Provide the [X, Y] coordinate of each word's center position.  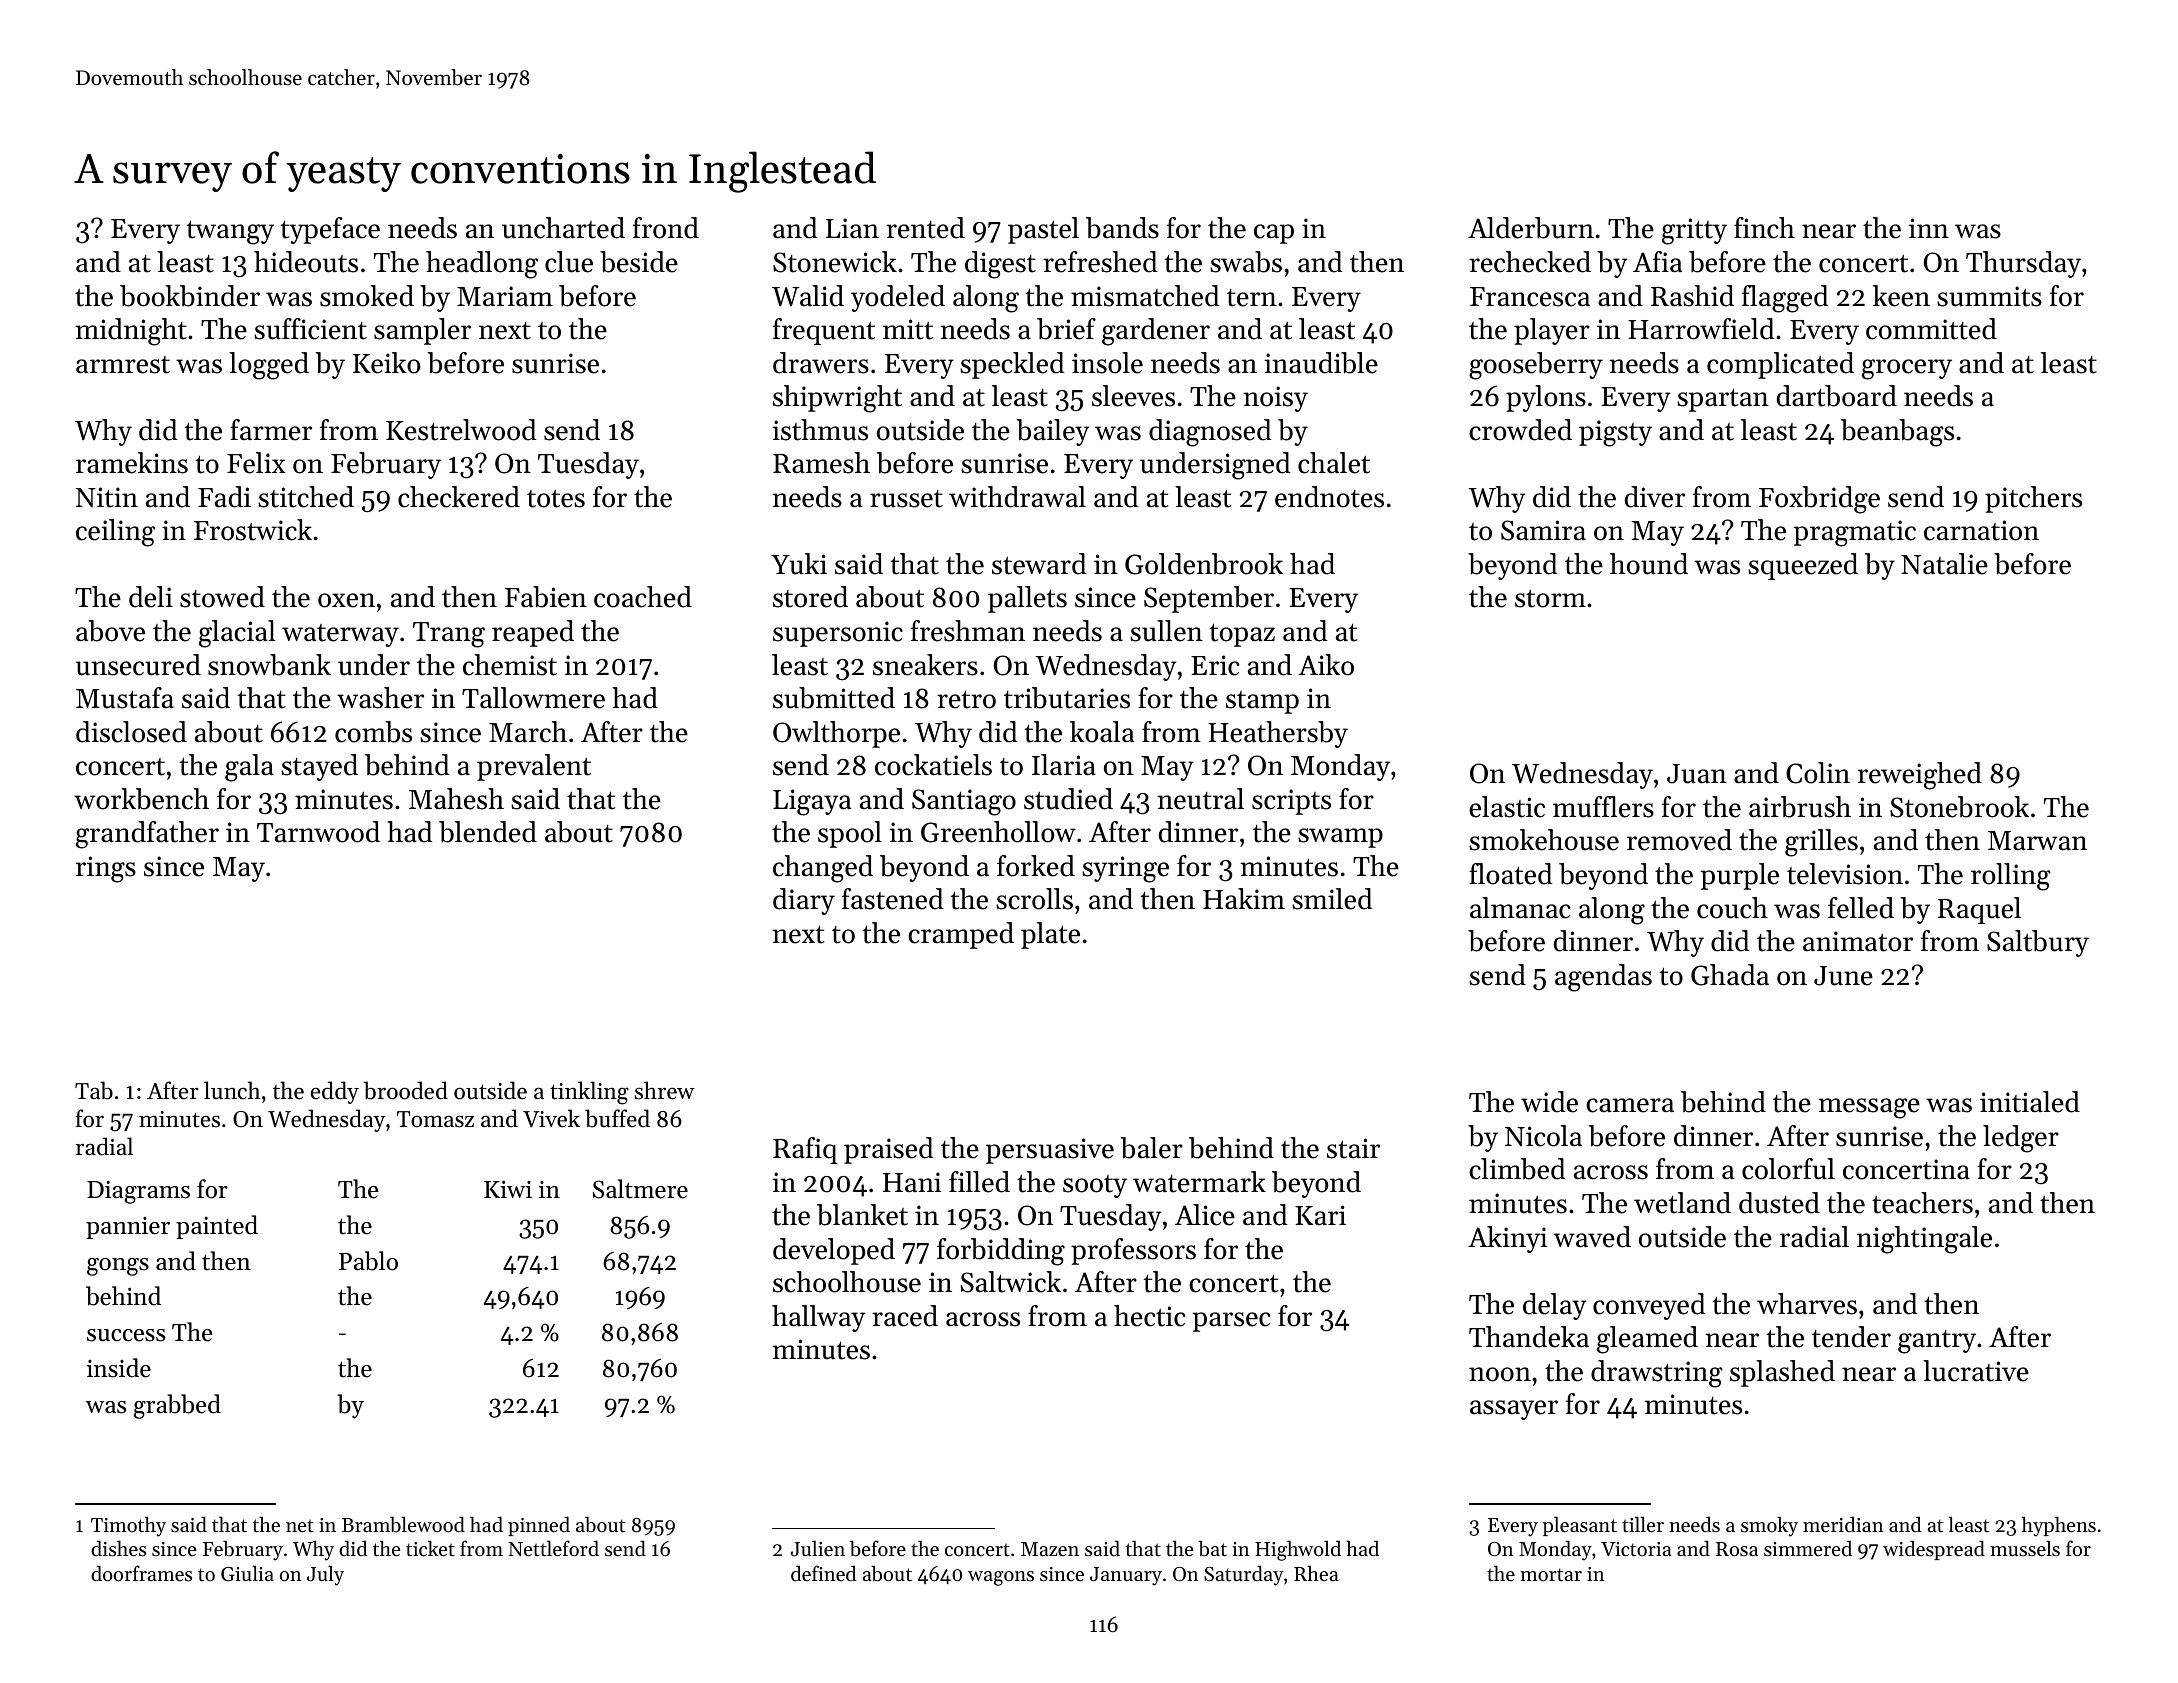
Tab [94, 1090]
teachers [1922, 1203]
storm [1550, 599]
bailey [1053, 432]
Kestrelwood [461, 430]
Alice [1205, 1215]
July [325, 1575]
